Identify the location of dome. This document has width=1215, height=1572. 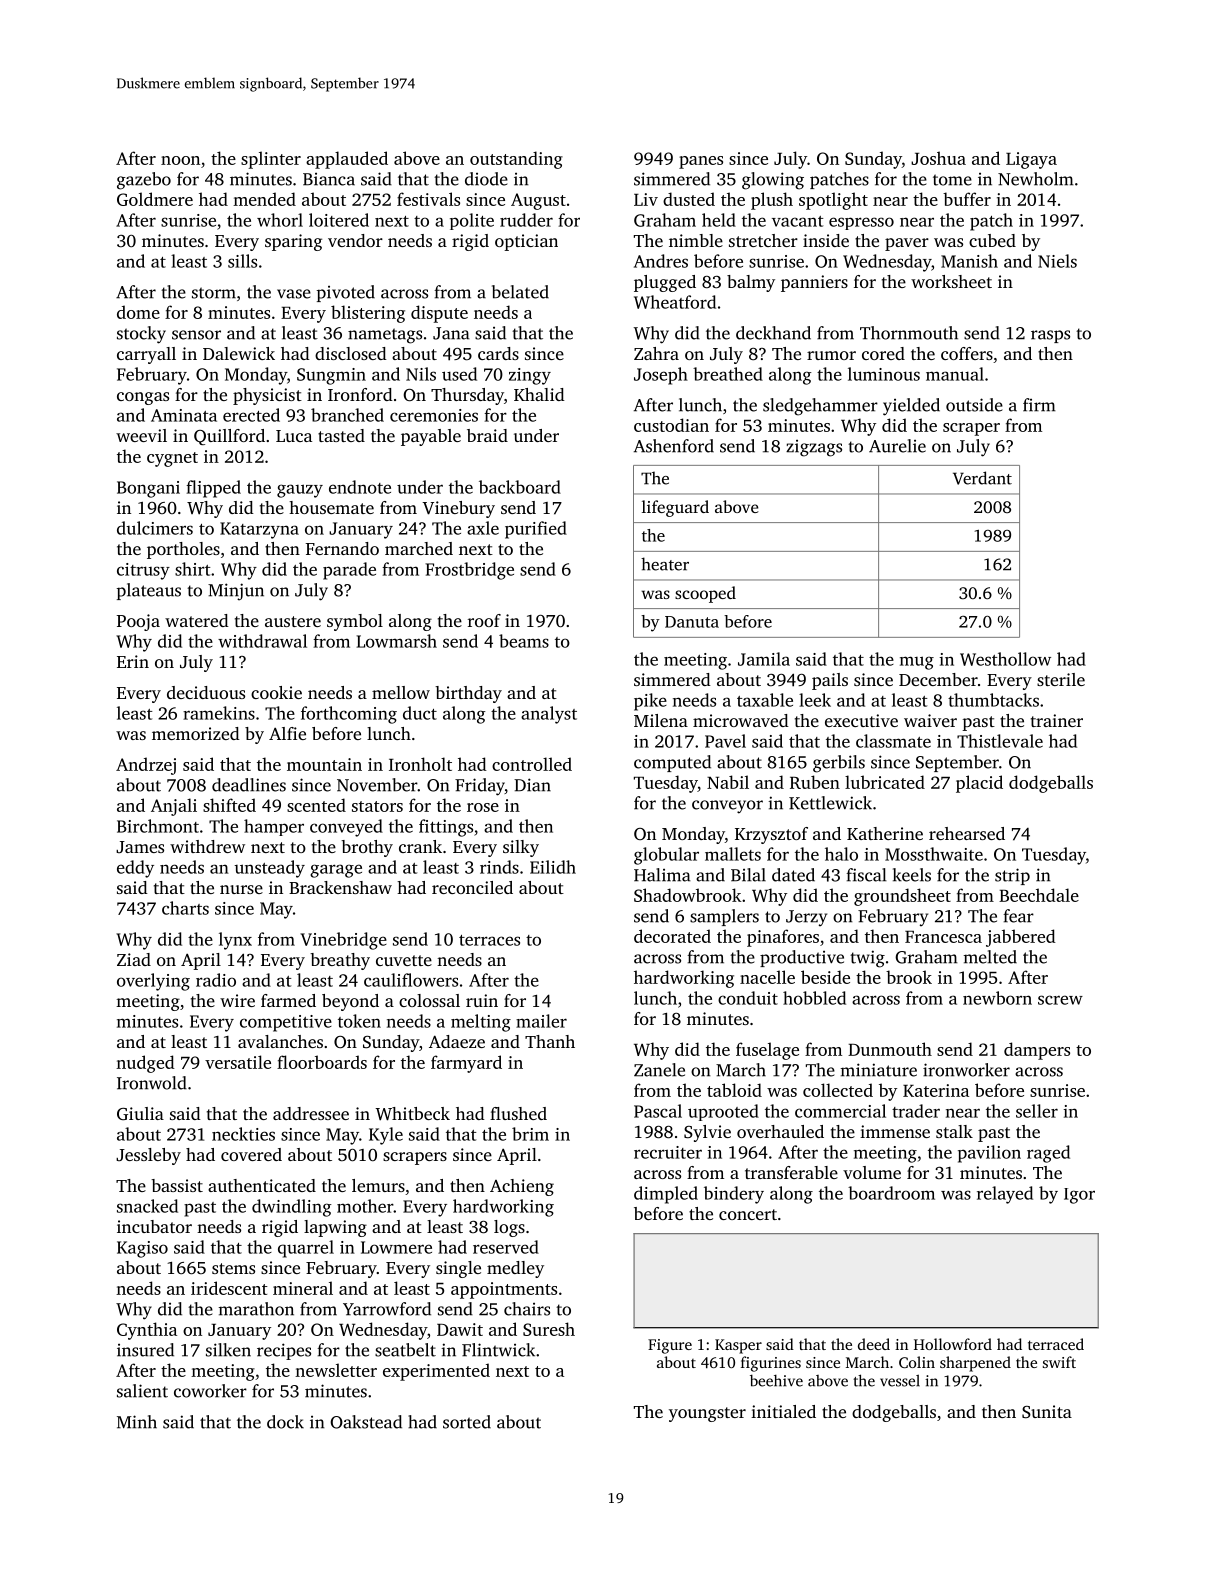
(138, 312).
